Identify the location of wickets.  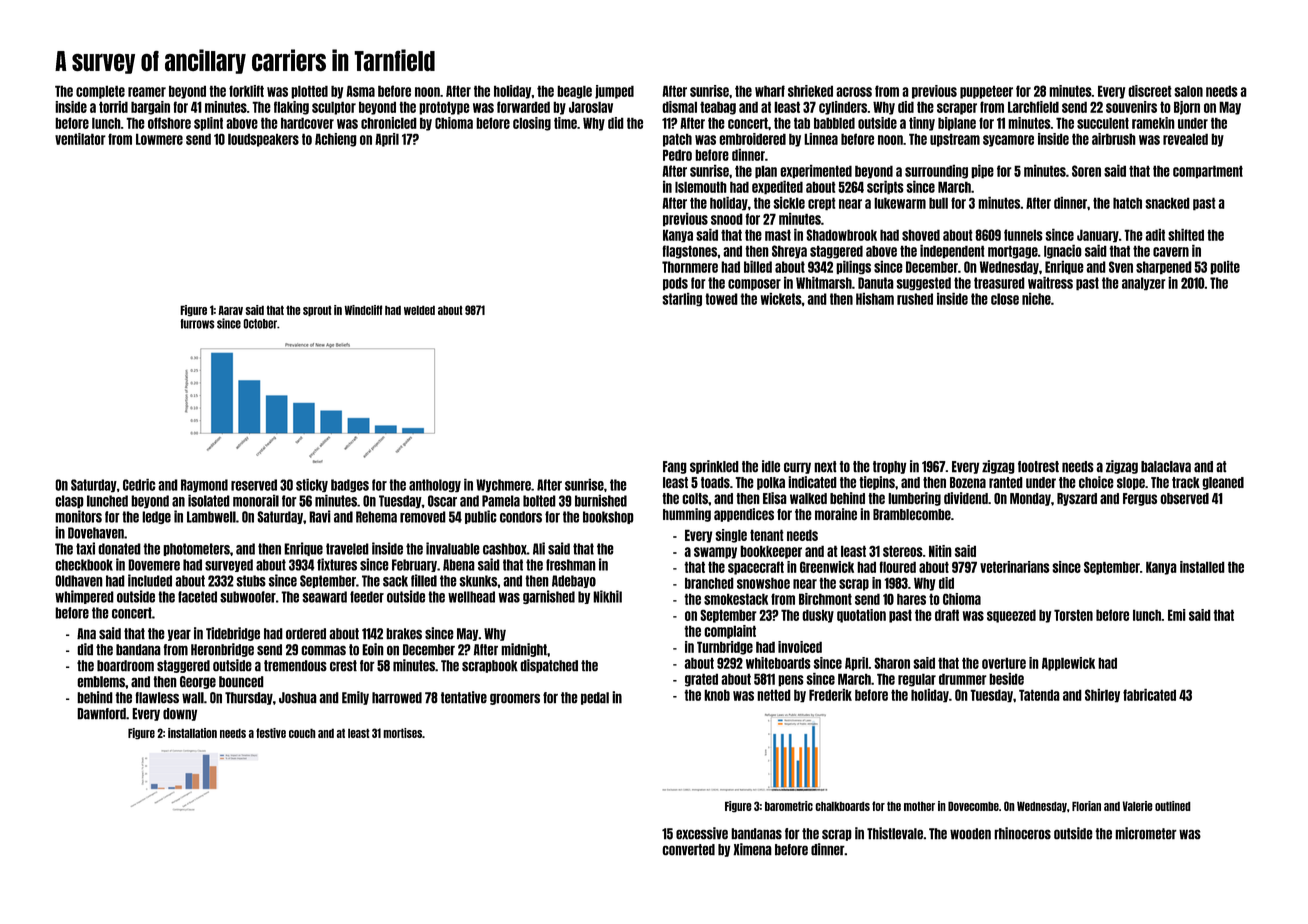
(781, 299).
